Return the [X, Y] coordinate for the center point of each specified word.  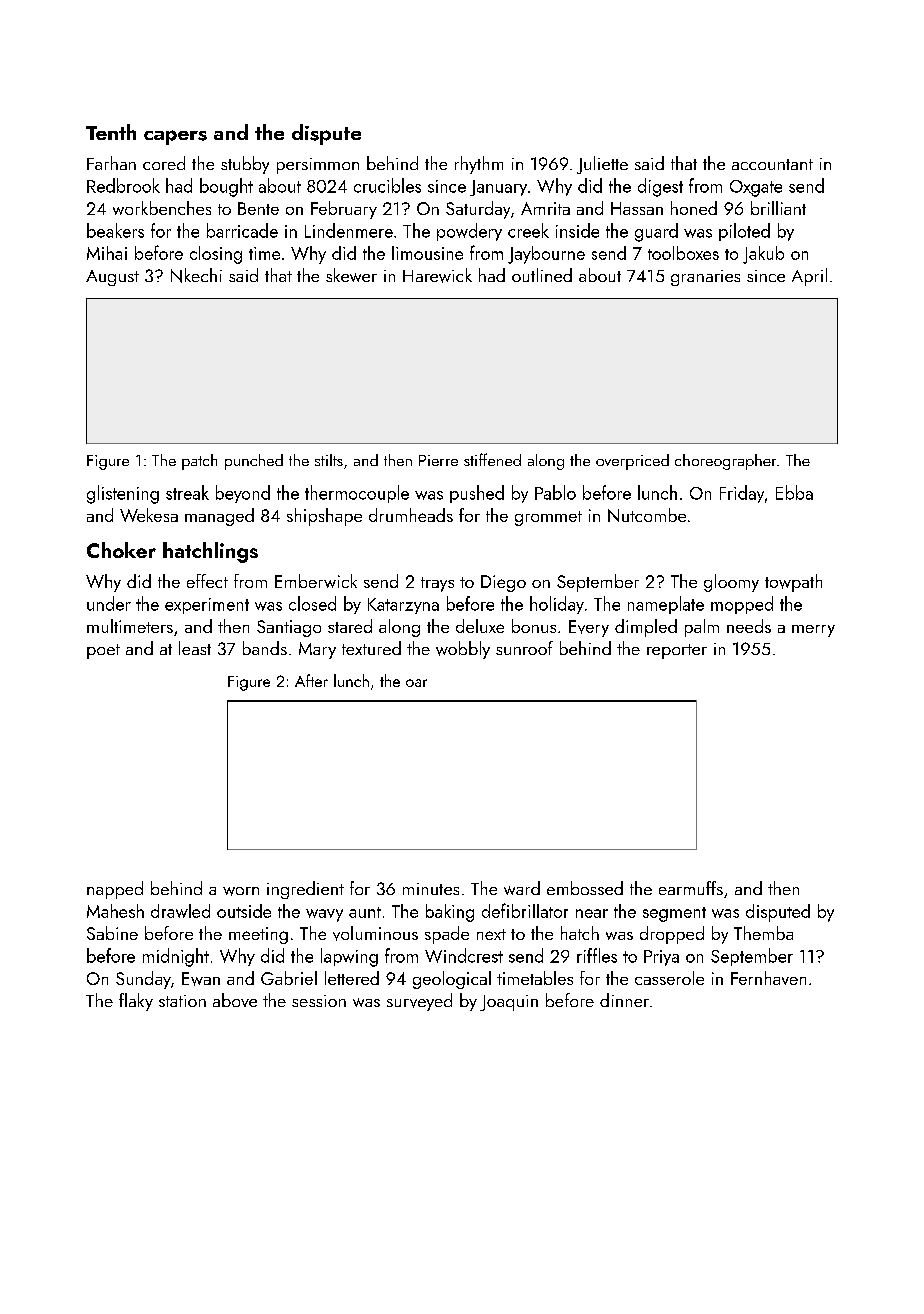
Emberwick [316, 581]
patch [199, 462]
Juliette [602, 165]
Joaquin [509, 1003]
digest [660, 187]
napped [115, 890]
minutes [431, 889]
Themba [763, 933]
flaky [136, 1002]
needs [749, 626]
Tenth [111, 132]
